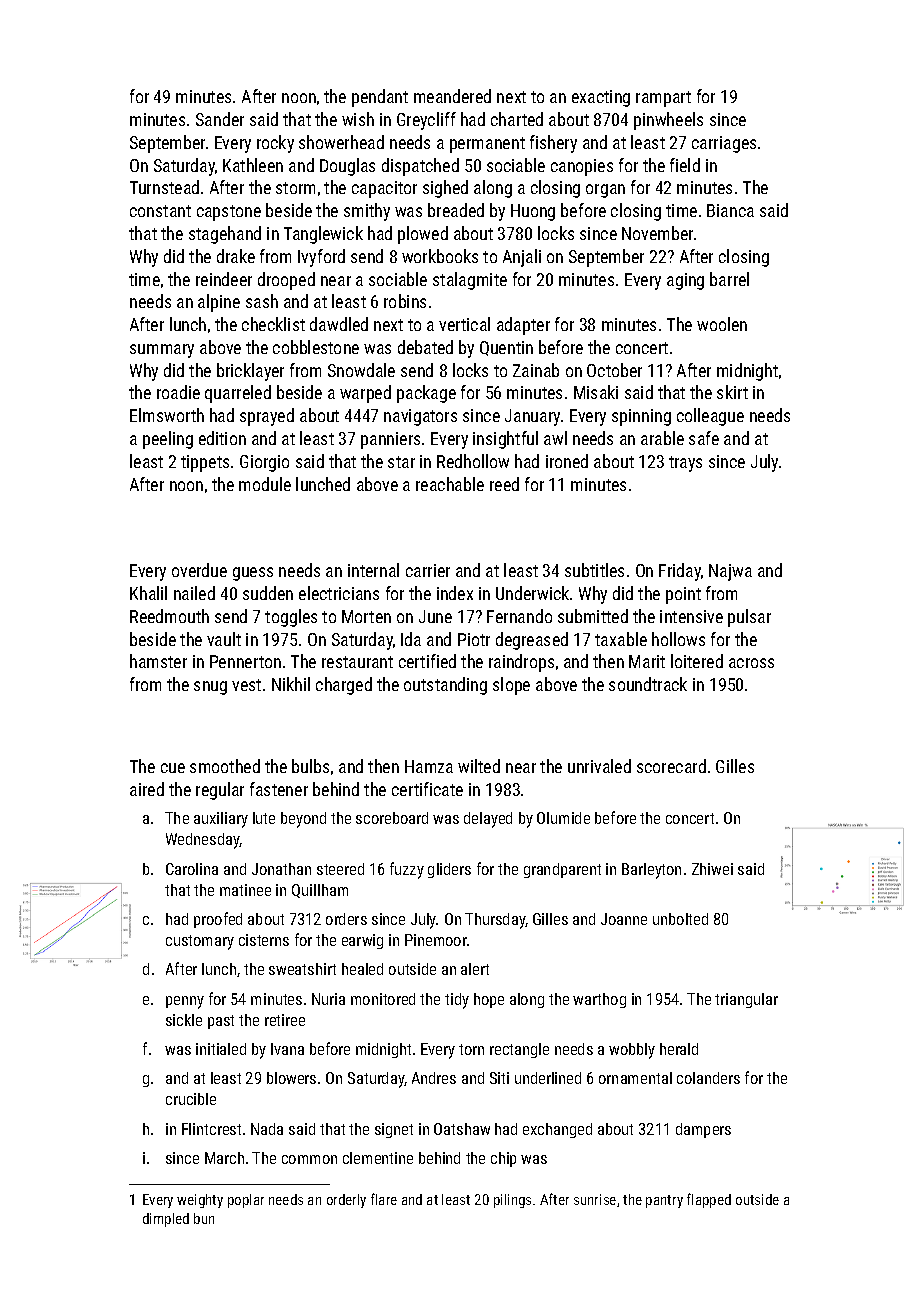  Describe the element at coordinates (220, 119) in the screenshot. I see `Sander` at that location.
